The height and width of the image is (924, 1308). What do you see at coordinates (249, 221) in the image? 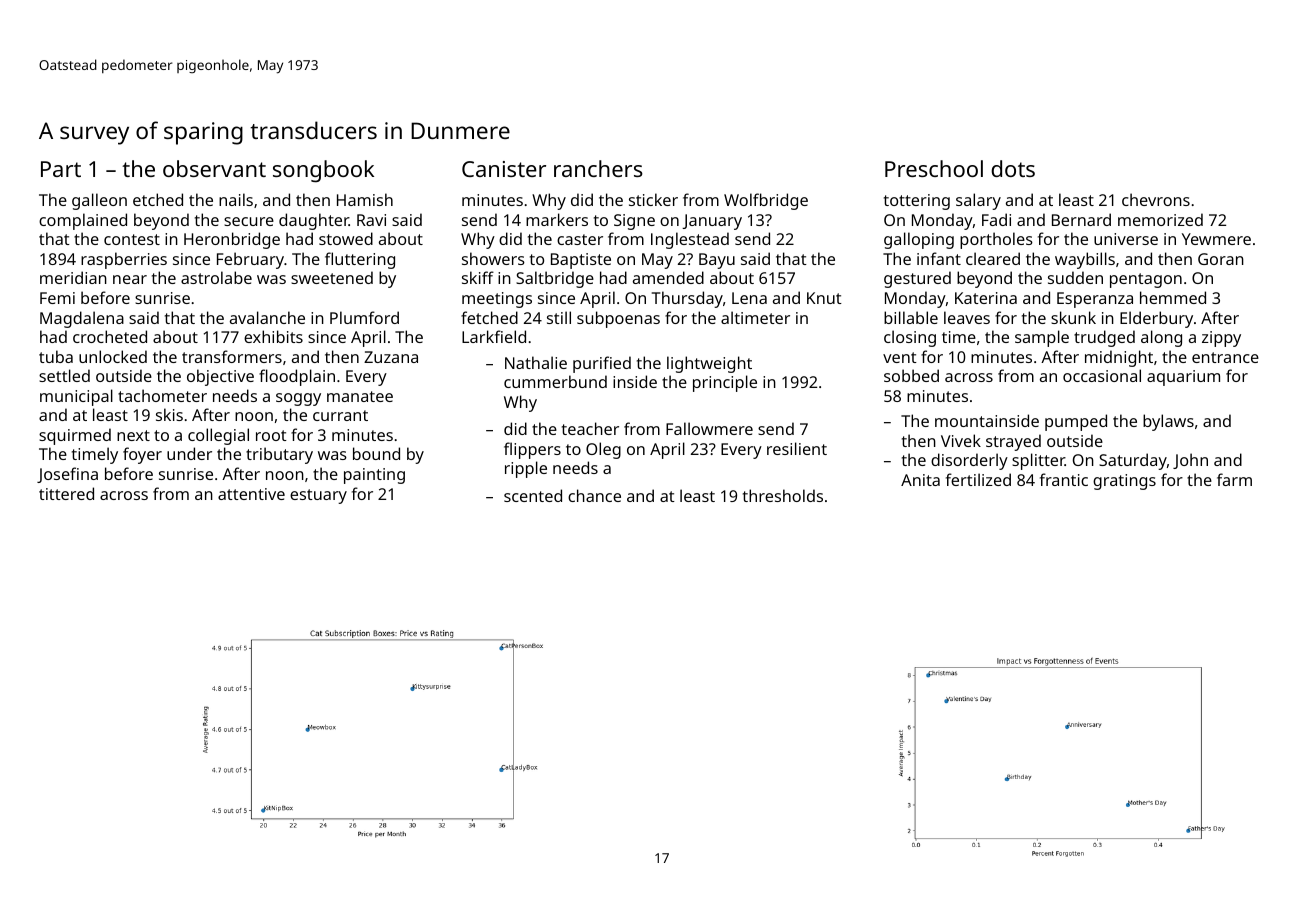
I see `secure` at bounding box center [249, 221].
